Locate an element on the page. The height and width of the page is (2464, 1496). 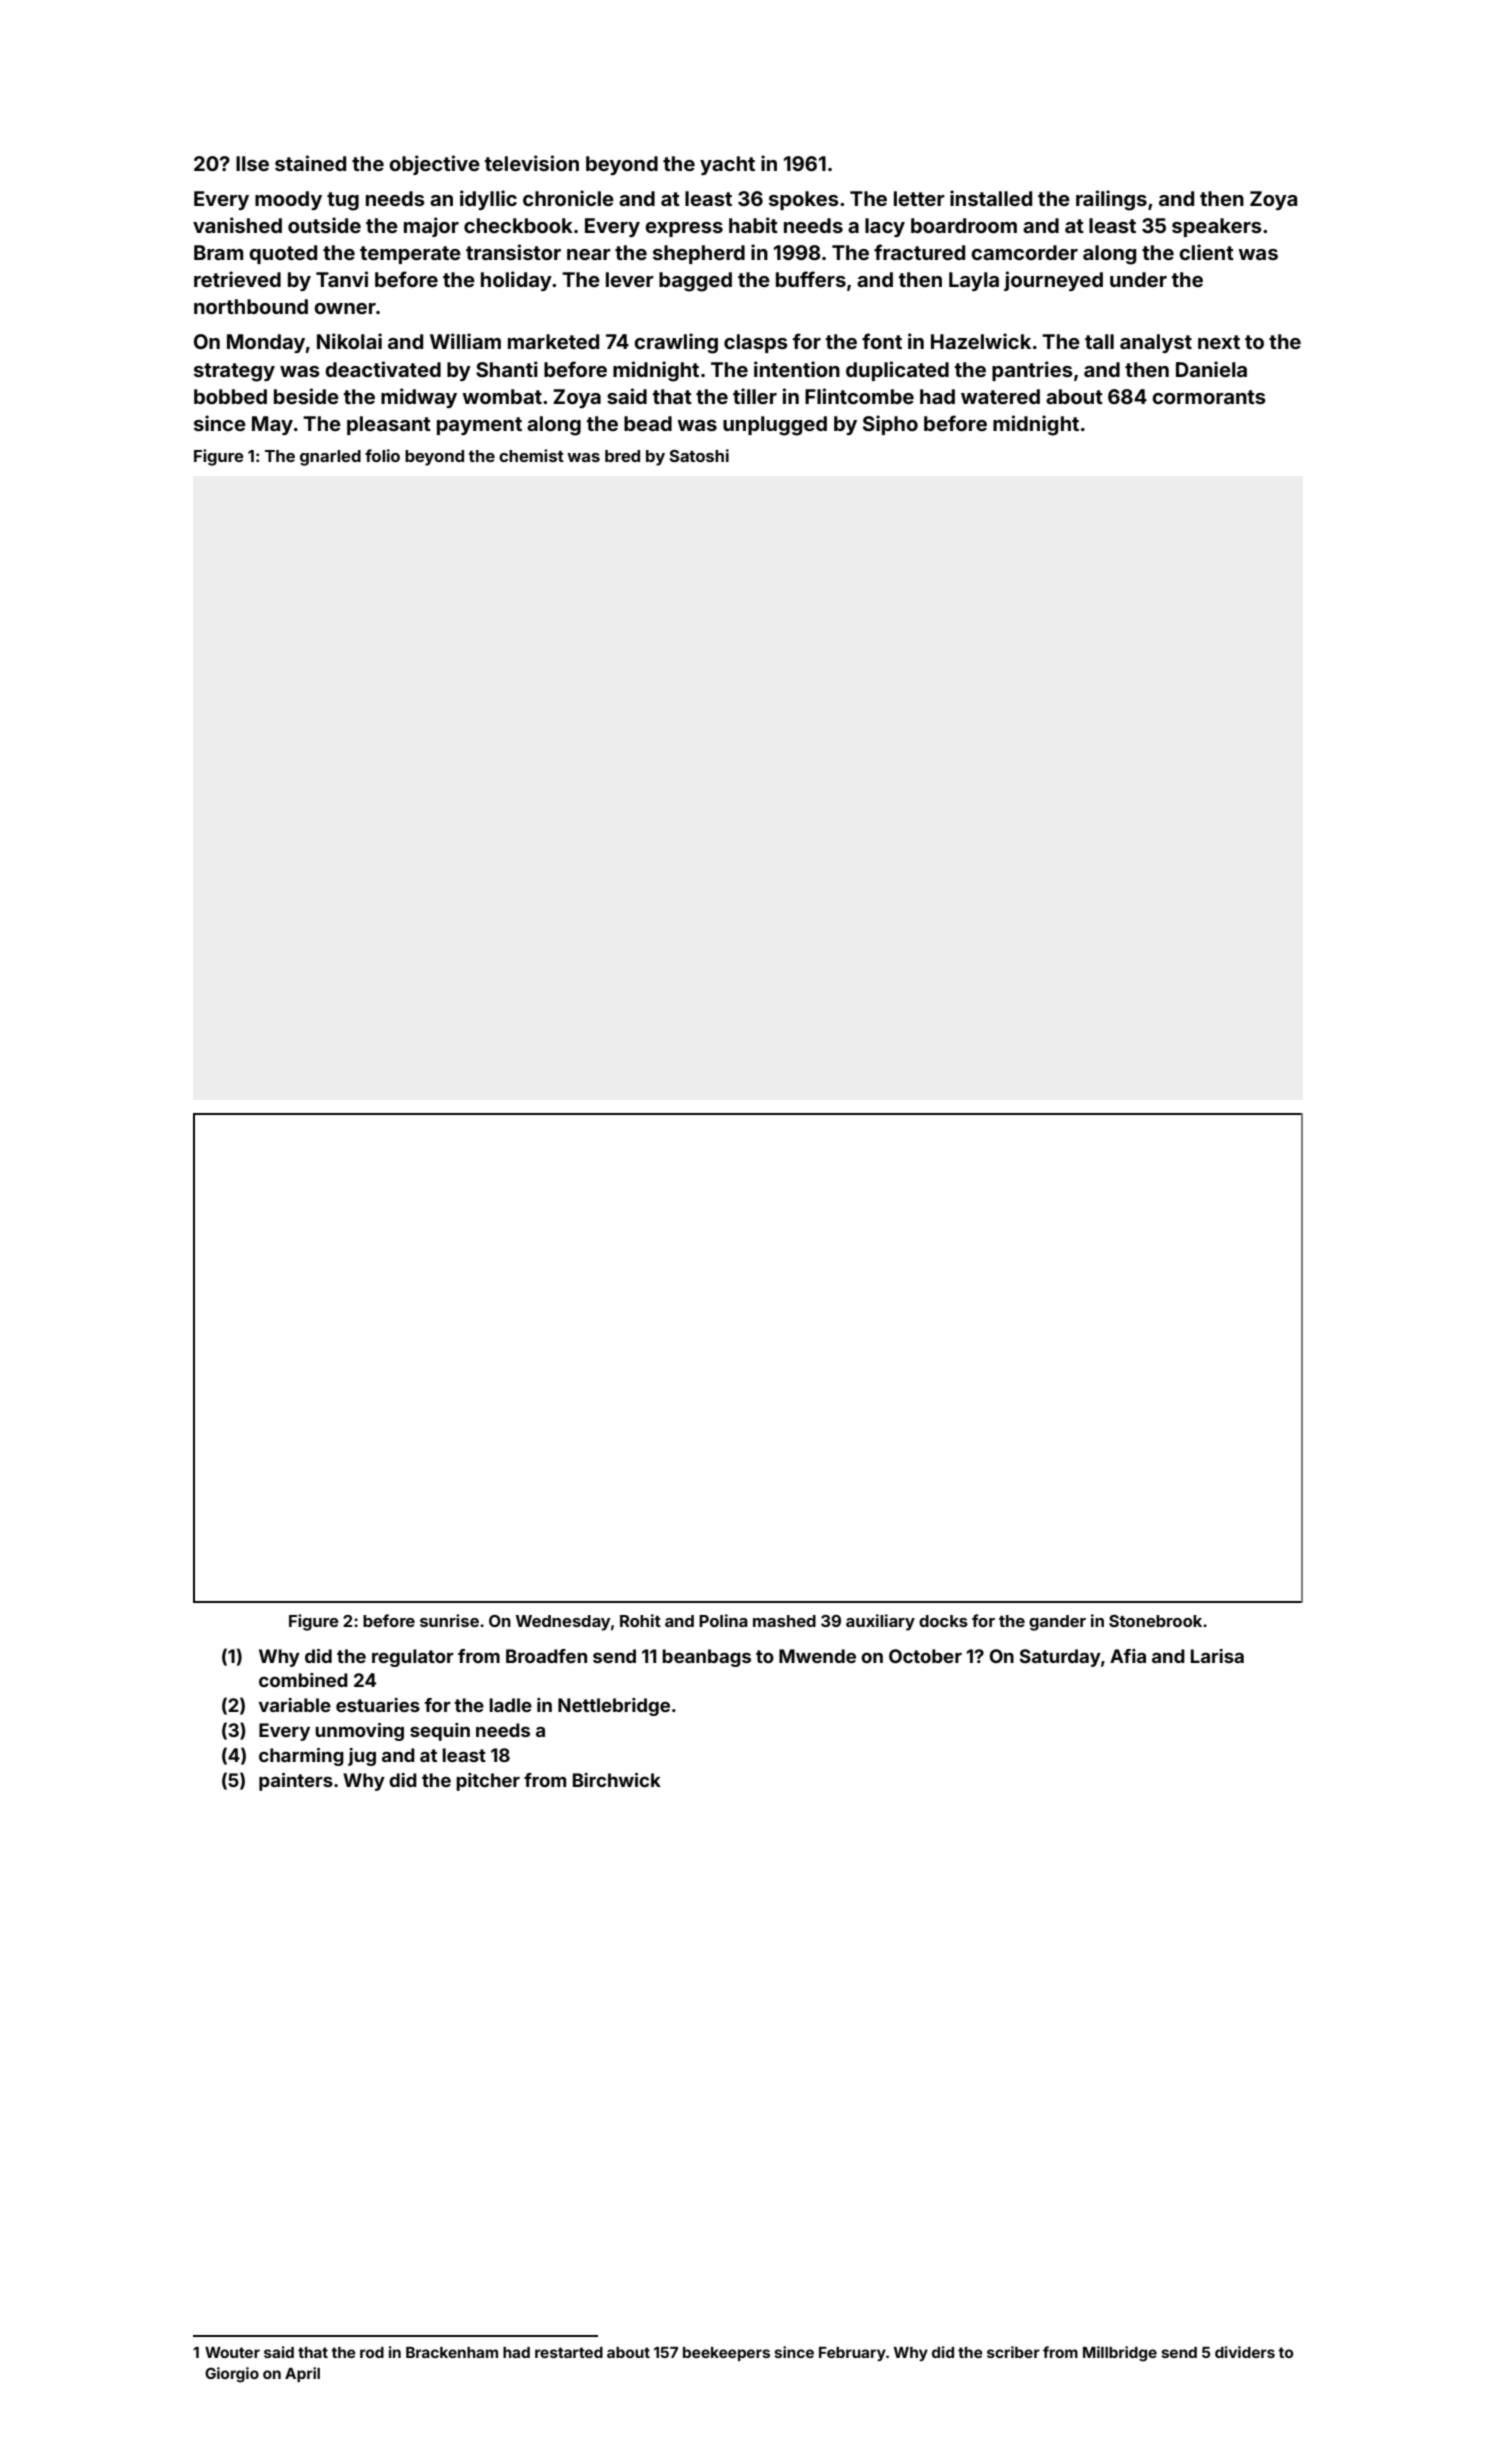
letter is located at coordinates (919, 198).
